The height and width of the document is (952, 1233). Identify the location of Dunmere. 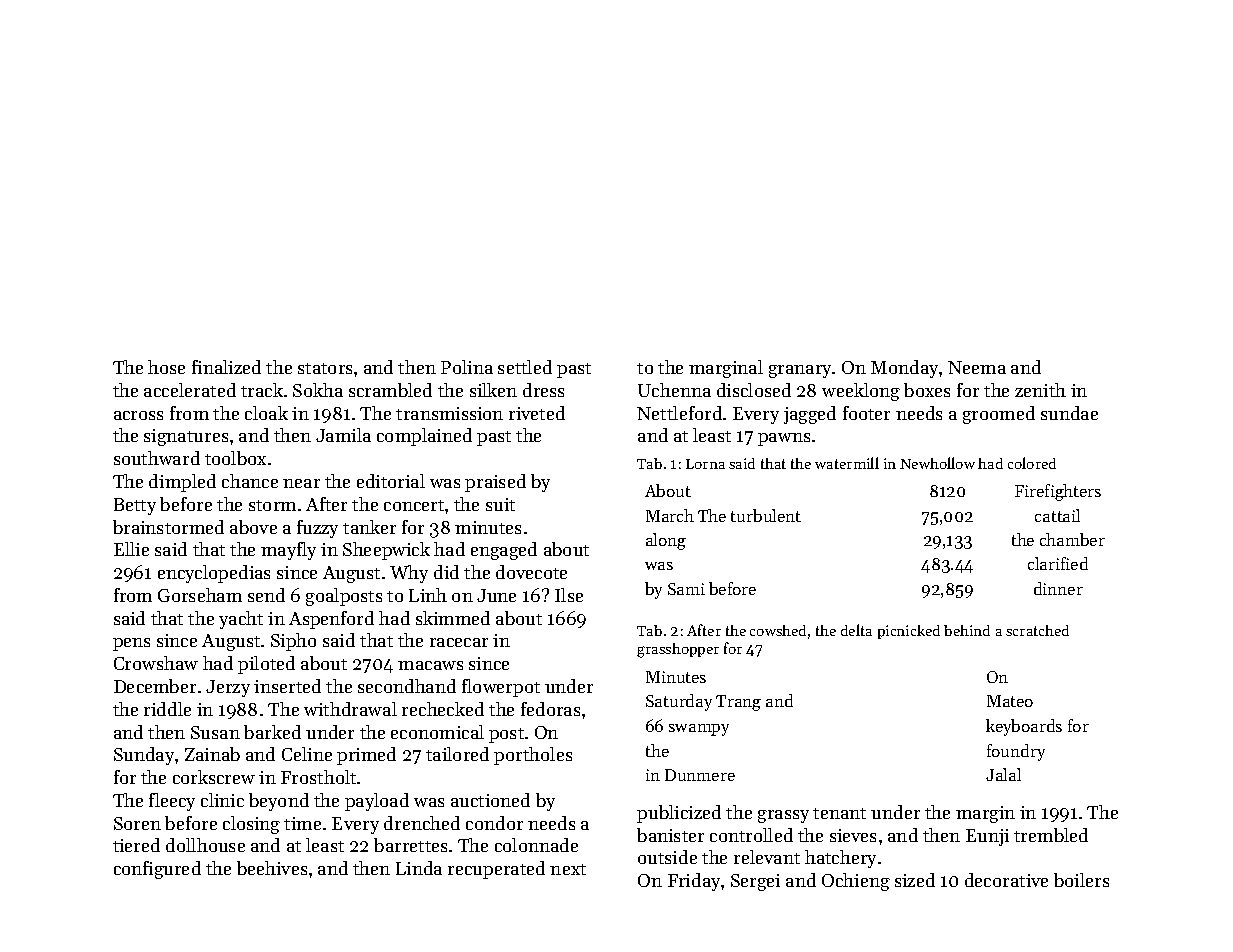
(700, 775).
